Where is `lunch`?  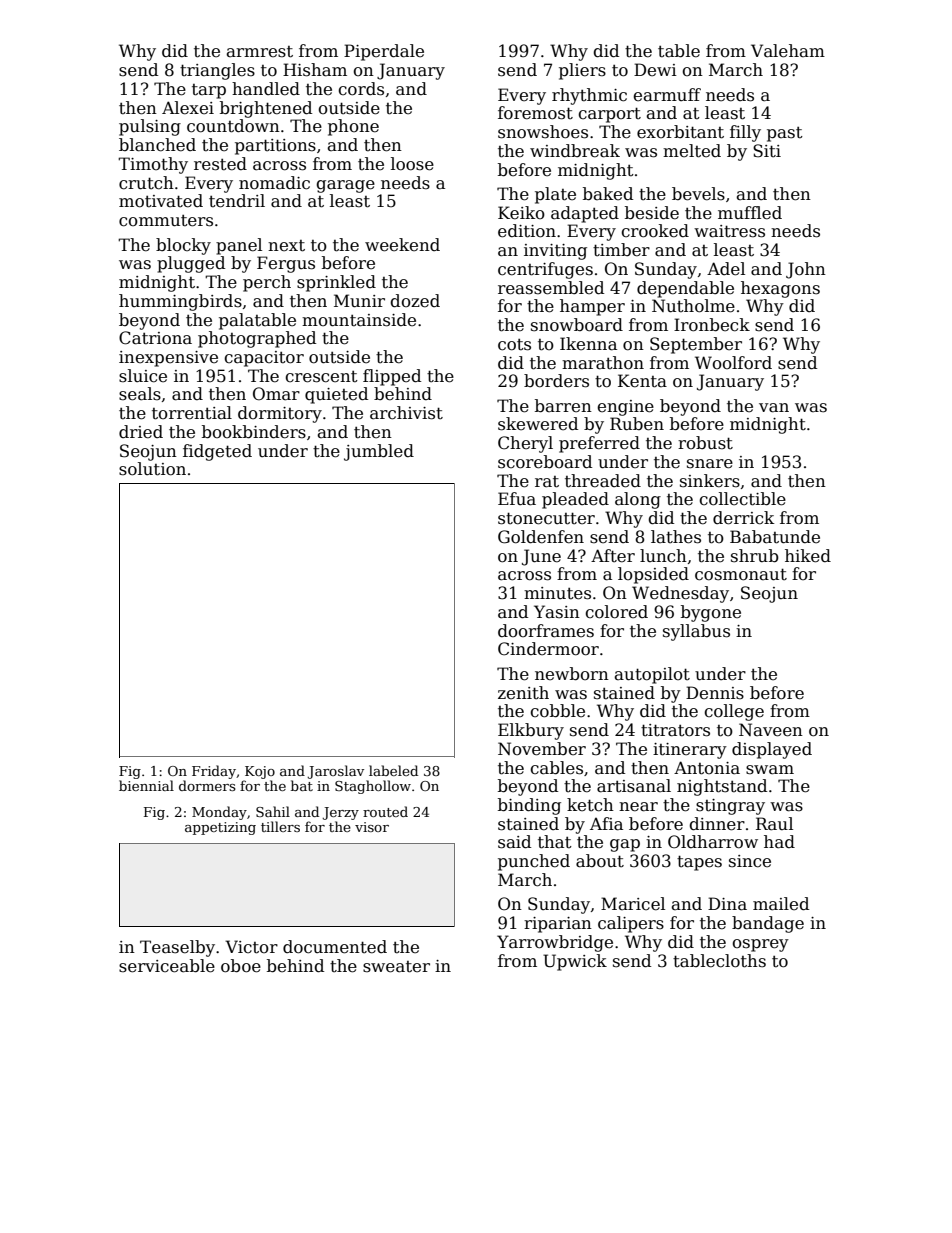 lunch is located at coordinates (663, 556).
